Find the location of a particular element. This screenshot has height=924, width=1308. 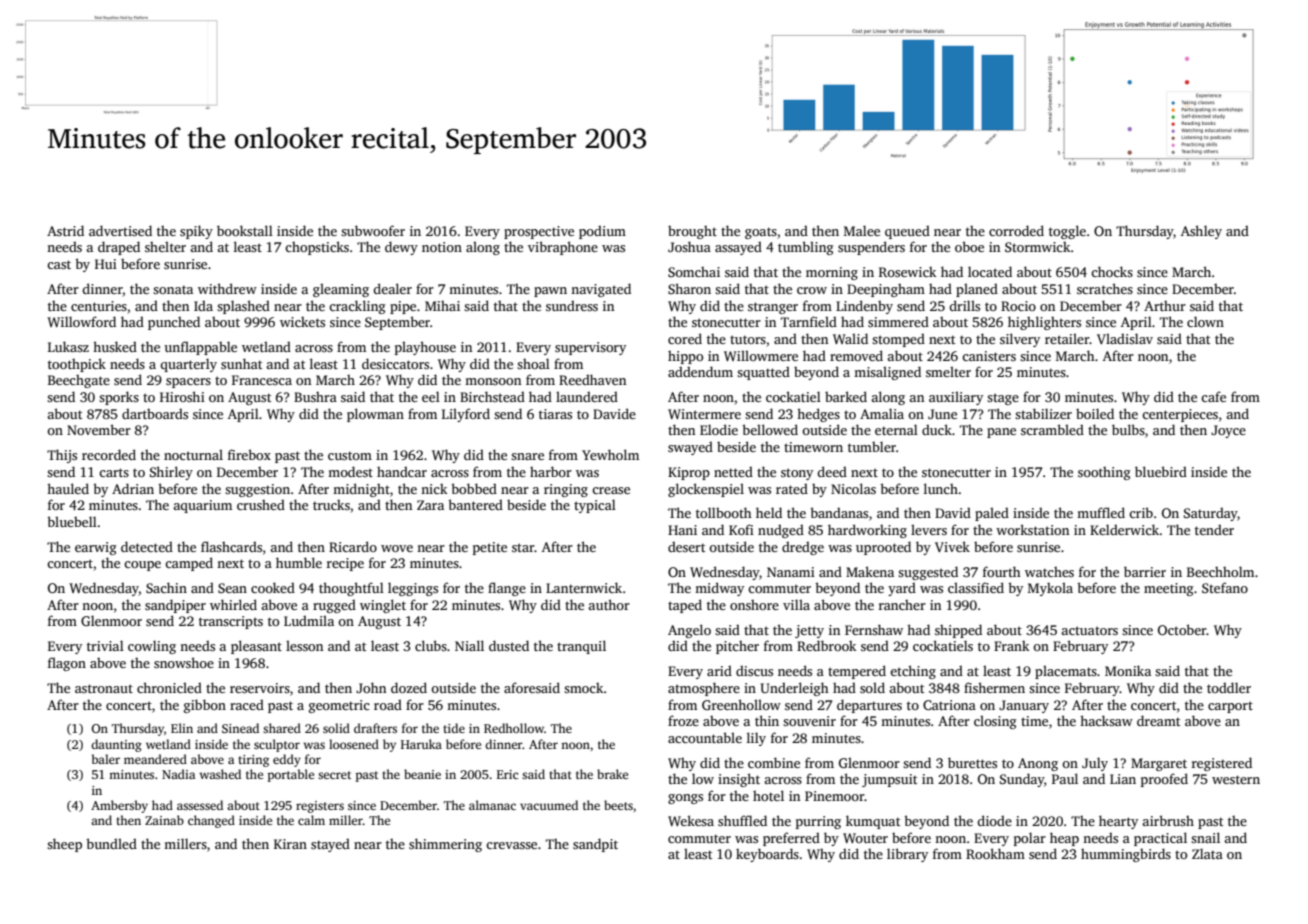

Astrid is located at coordinates (65, 230).
